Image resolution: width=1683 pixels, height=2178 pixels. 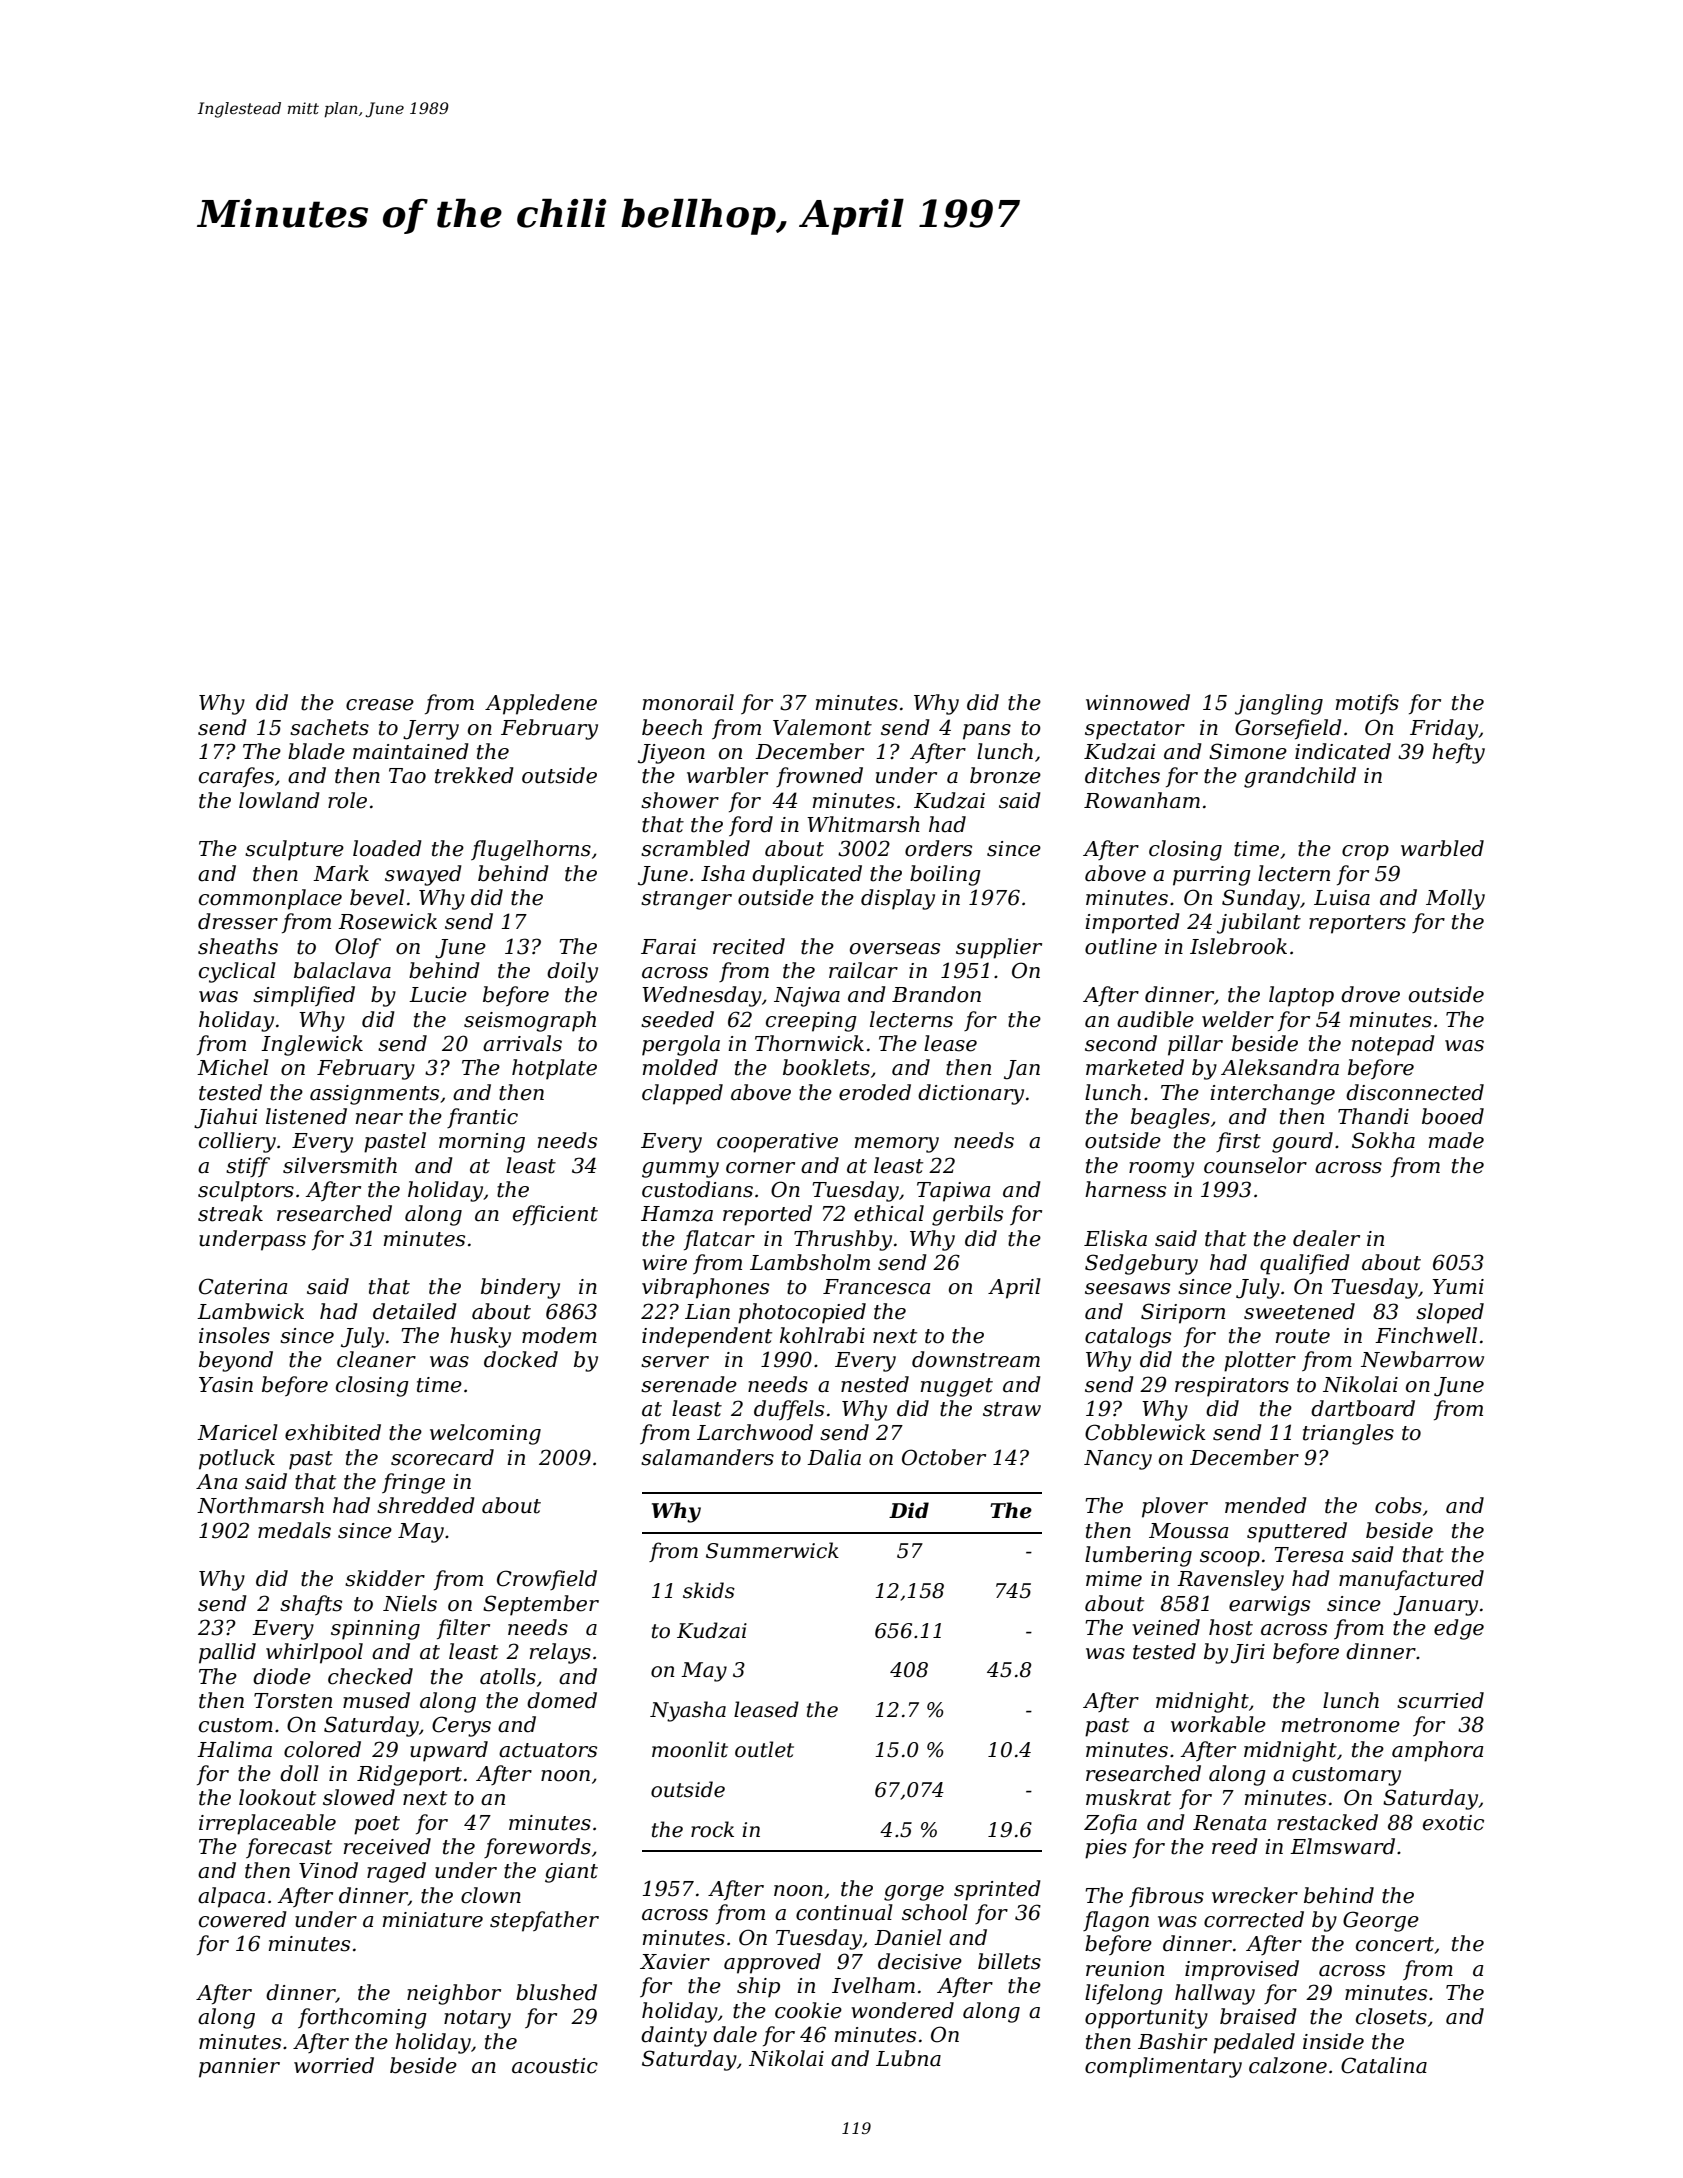 I want to click on manufactured, so click(x=1411, y=1580).
